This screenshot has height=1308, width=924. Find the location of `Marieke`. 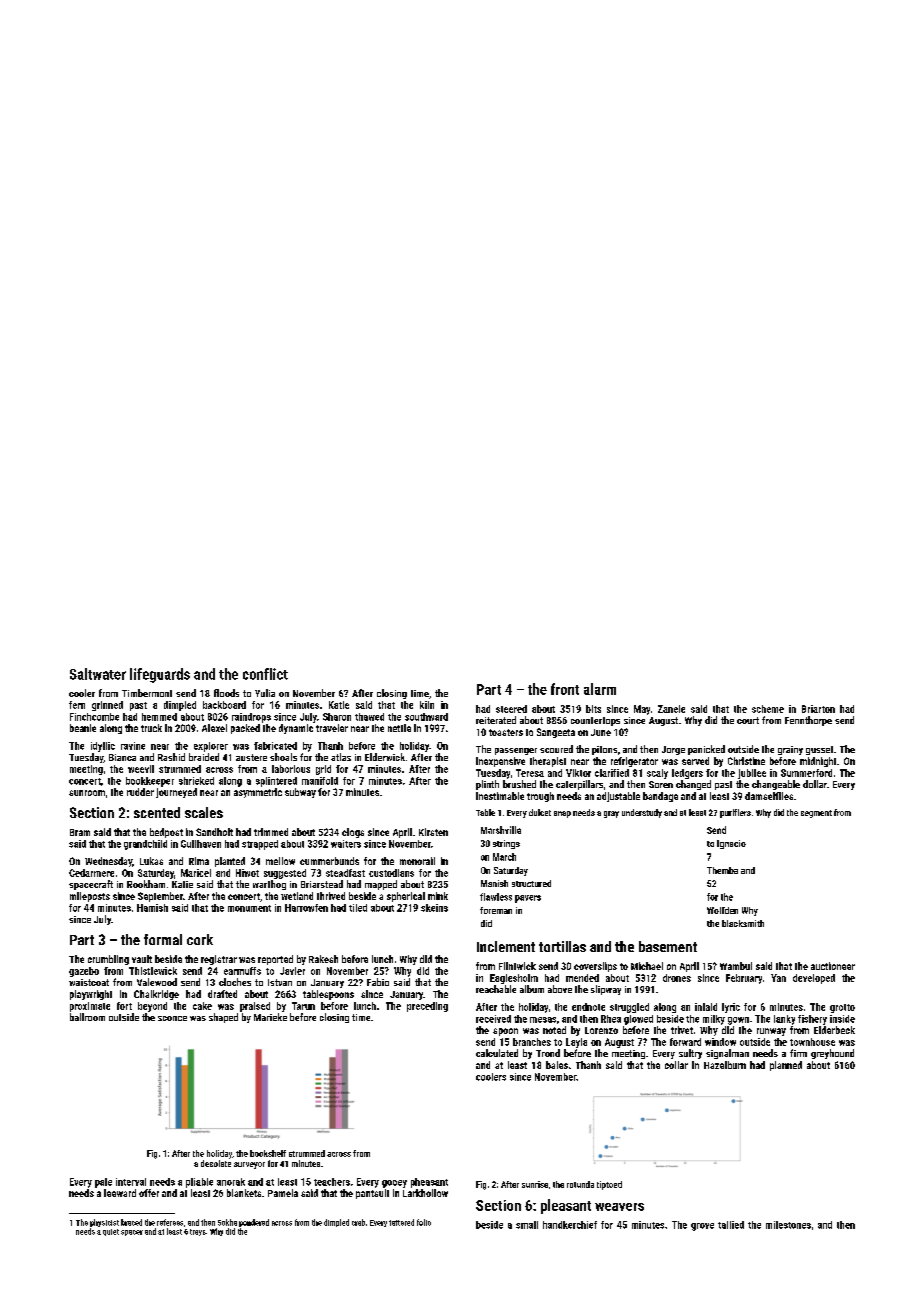

Marieke is located at coordinates (270, 1017).
